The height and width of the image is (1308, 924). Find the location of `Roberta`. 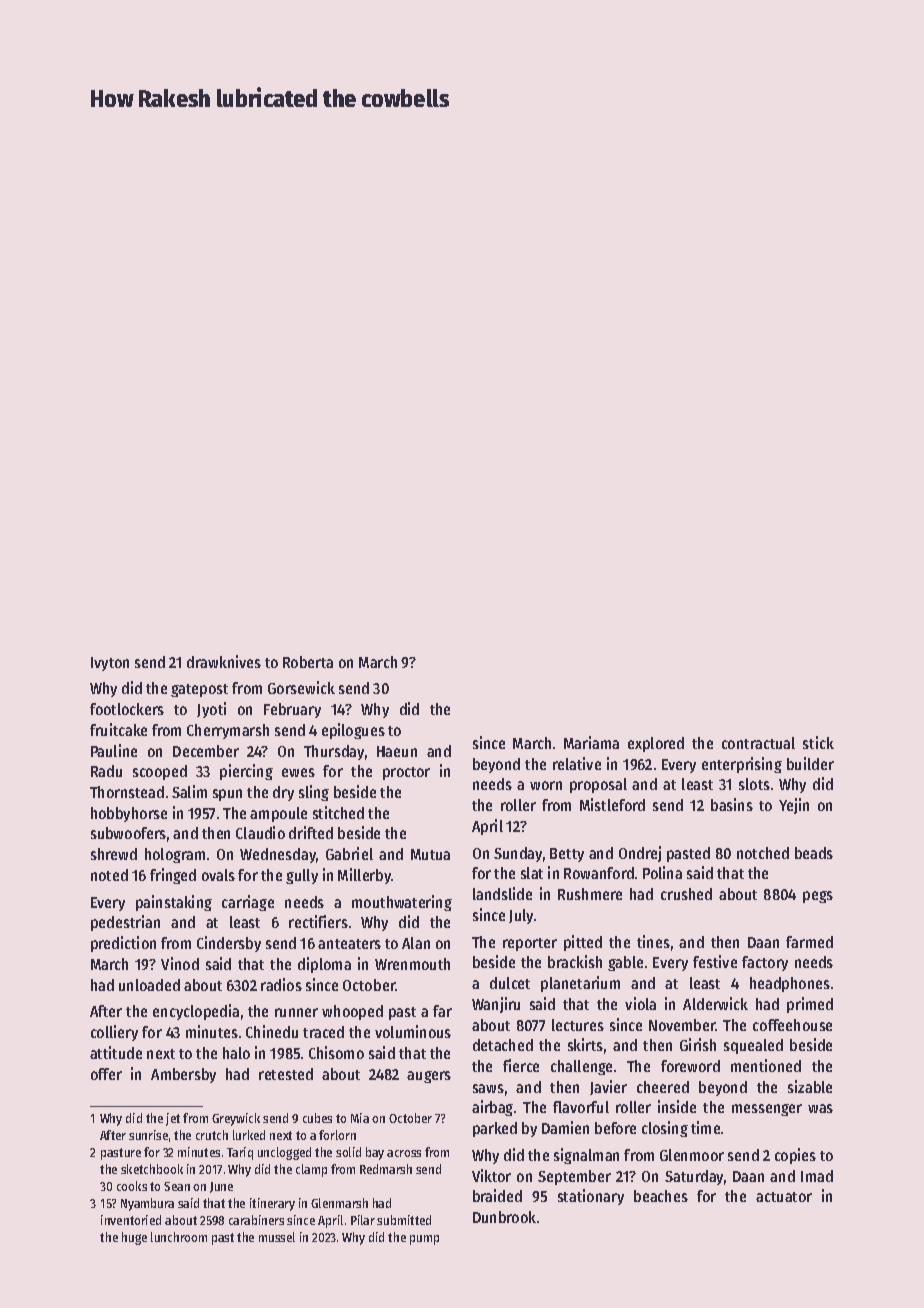

Roberta is located at coordinates (308, 662).
